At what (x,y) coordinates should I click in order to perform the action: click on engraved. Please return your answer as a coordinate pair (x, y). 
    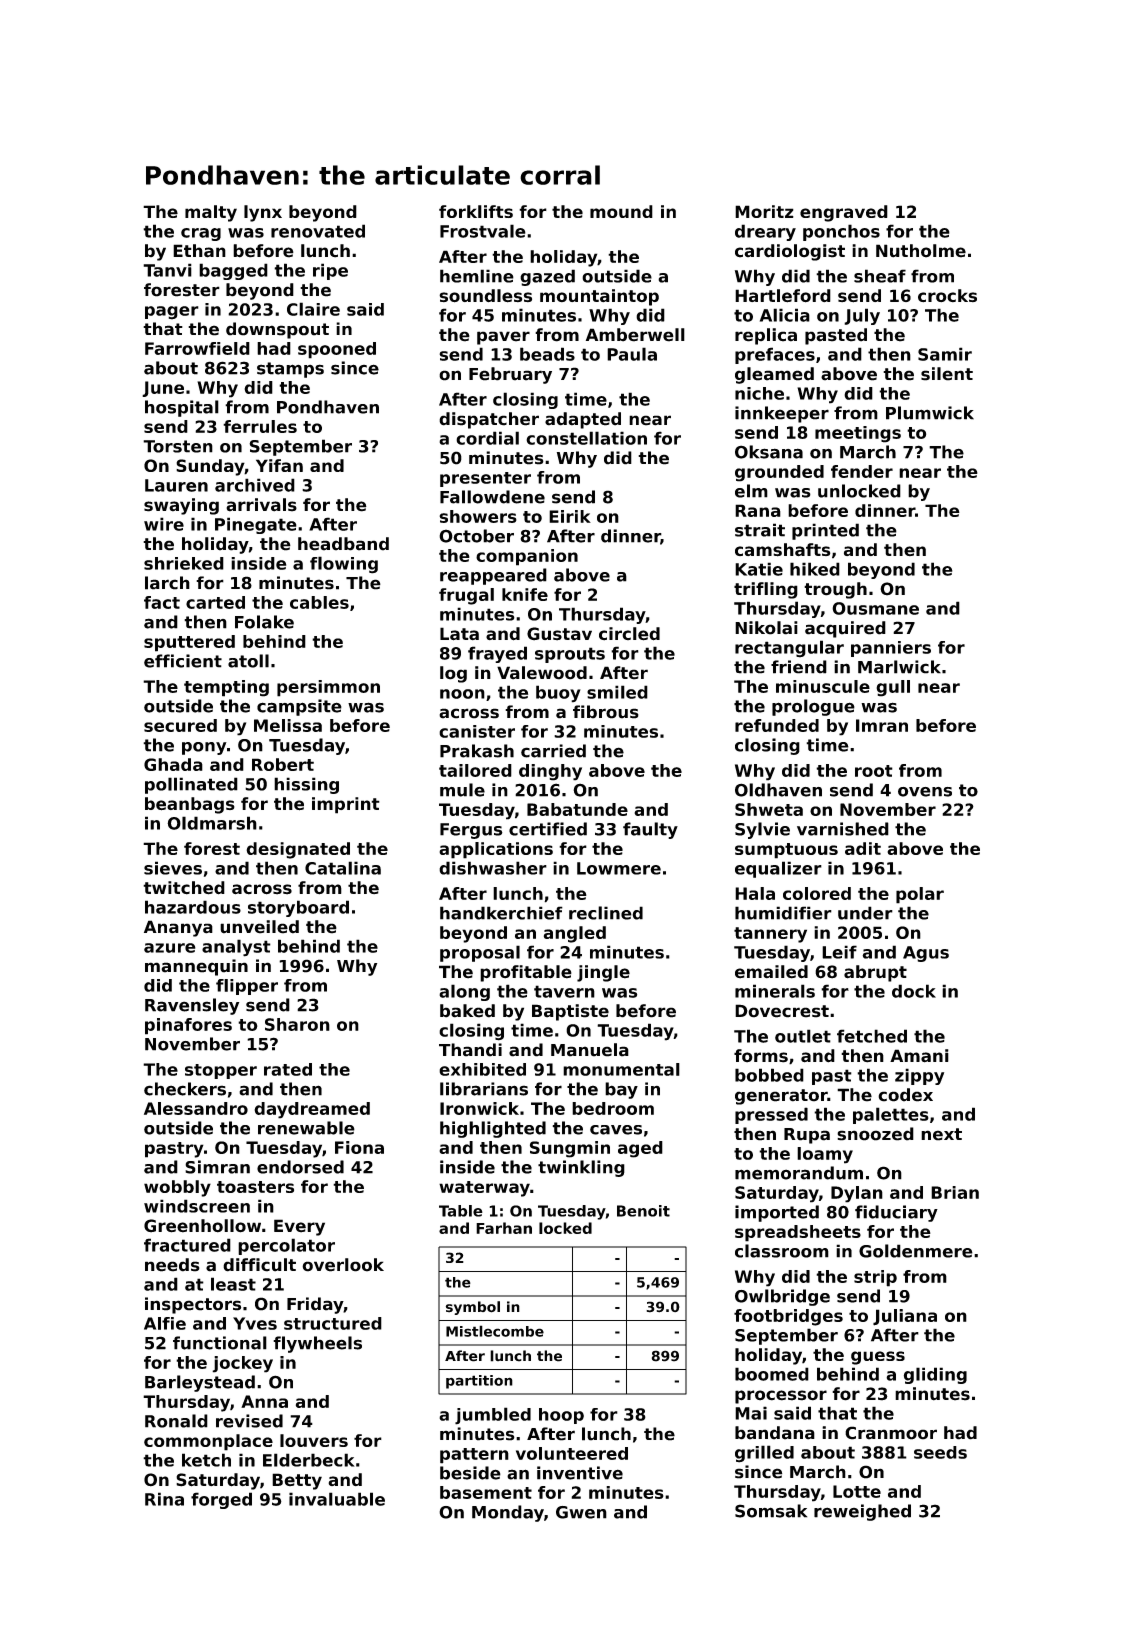
    Looking at the image, I should click on (844, 213).
